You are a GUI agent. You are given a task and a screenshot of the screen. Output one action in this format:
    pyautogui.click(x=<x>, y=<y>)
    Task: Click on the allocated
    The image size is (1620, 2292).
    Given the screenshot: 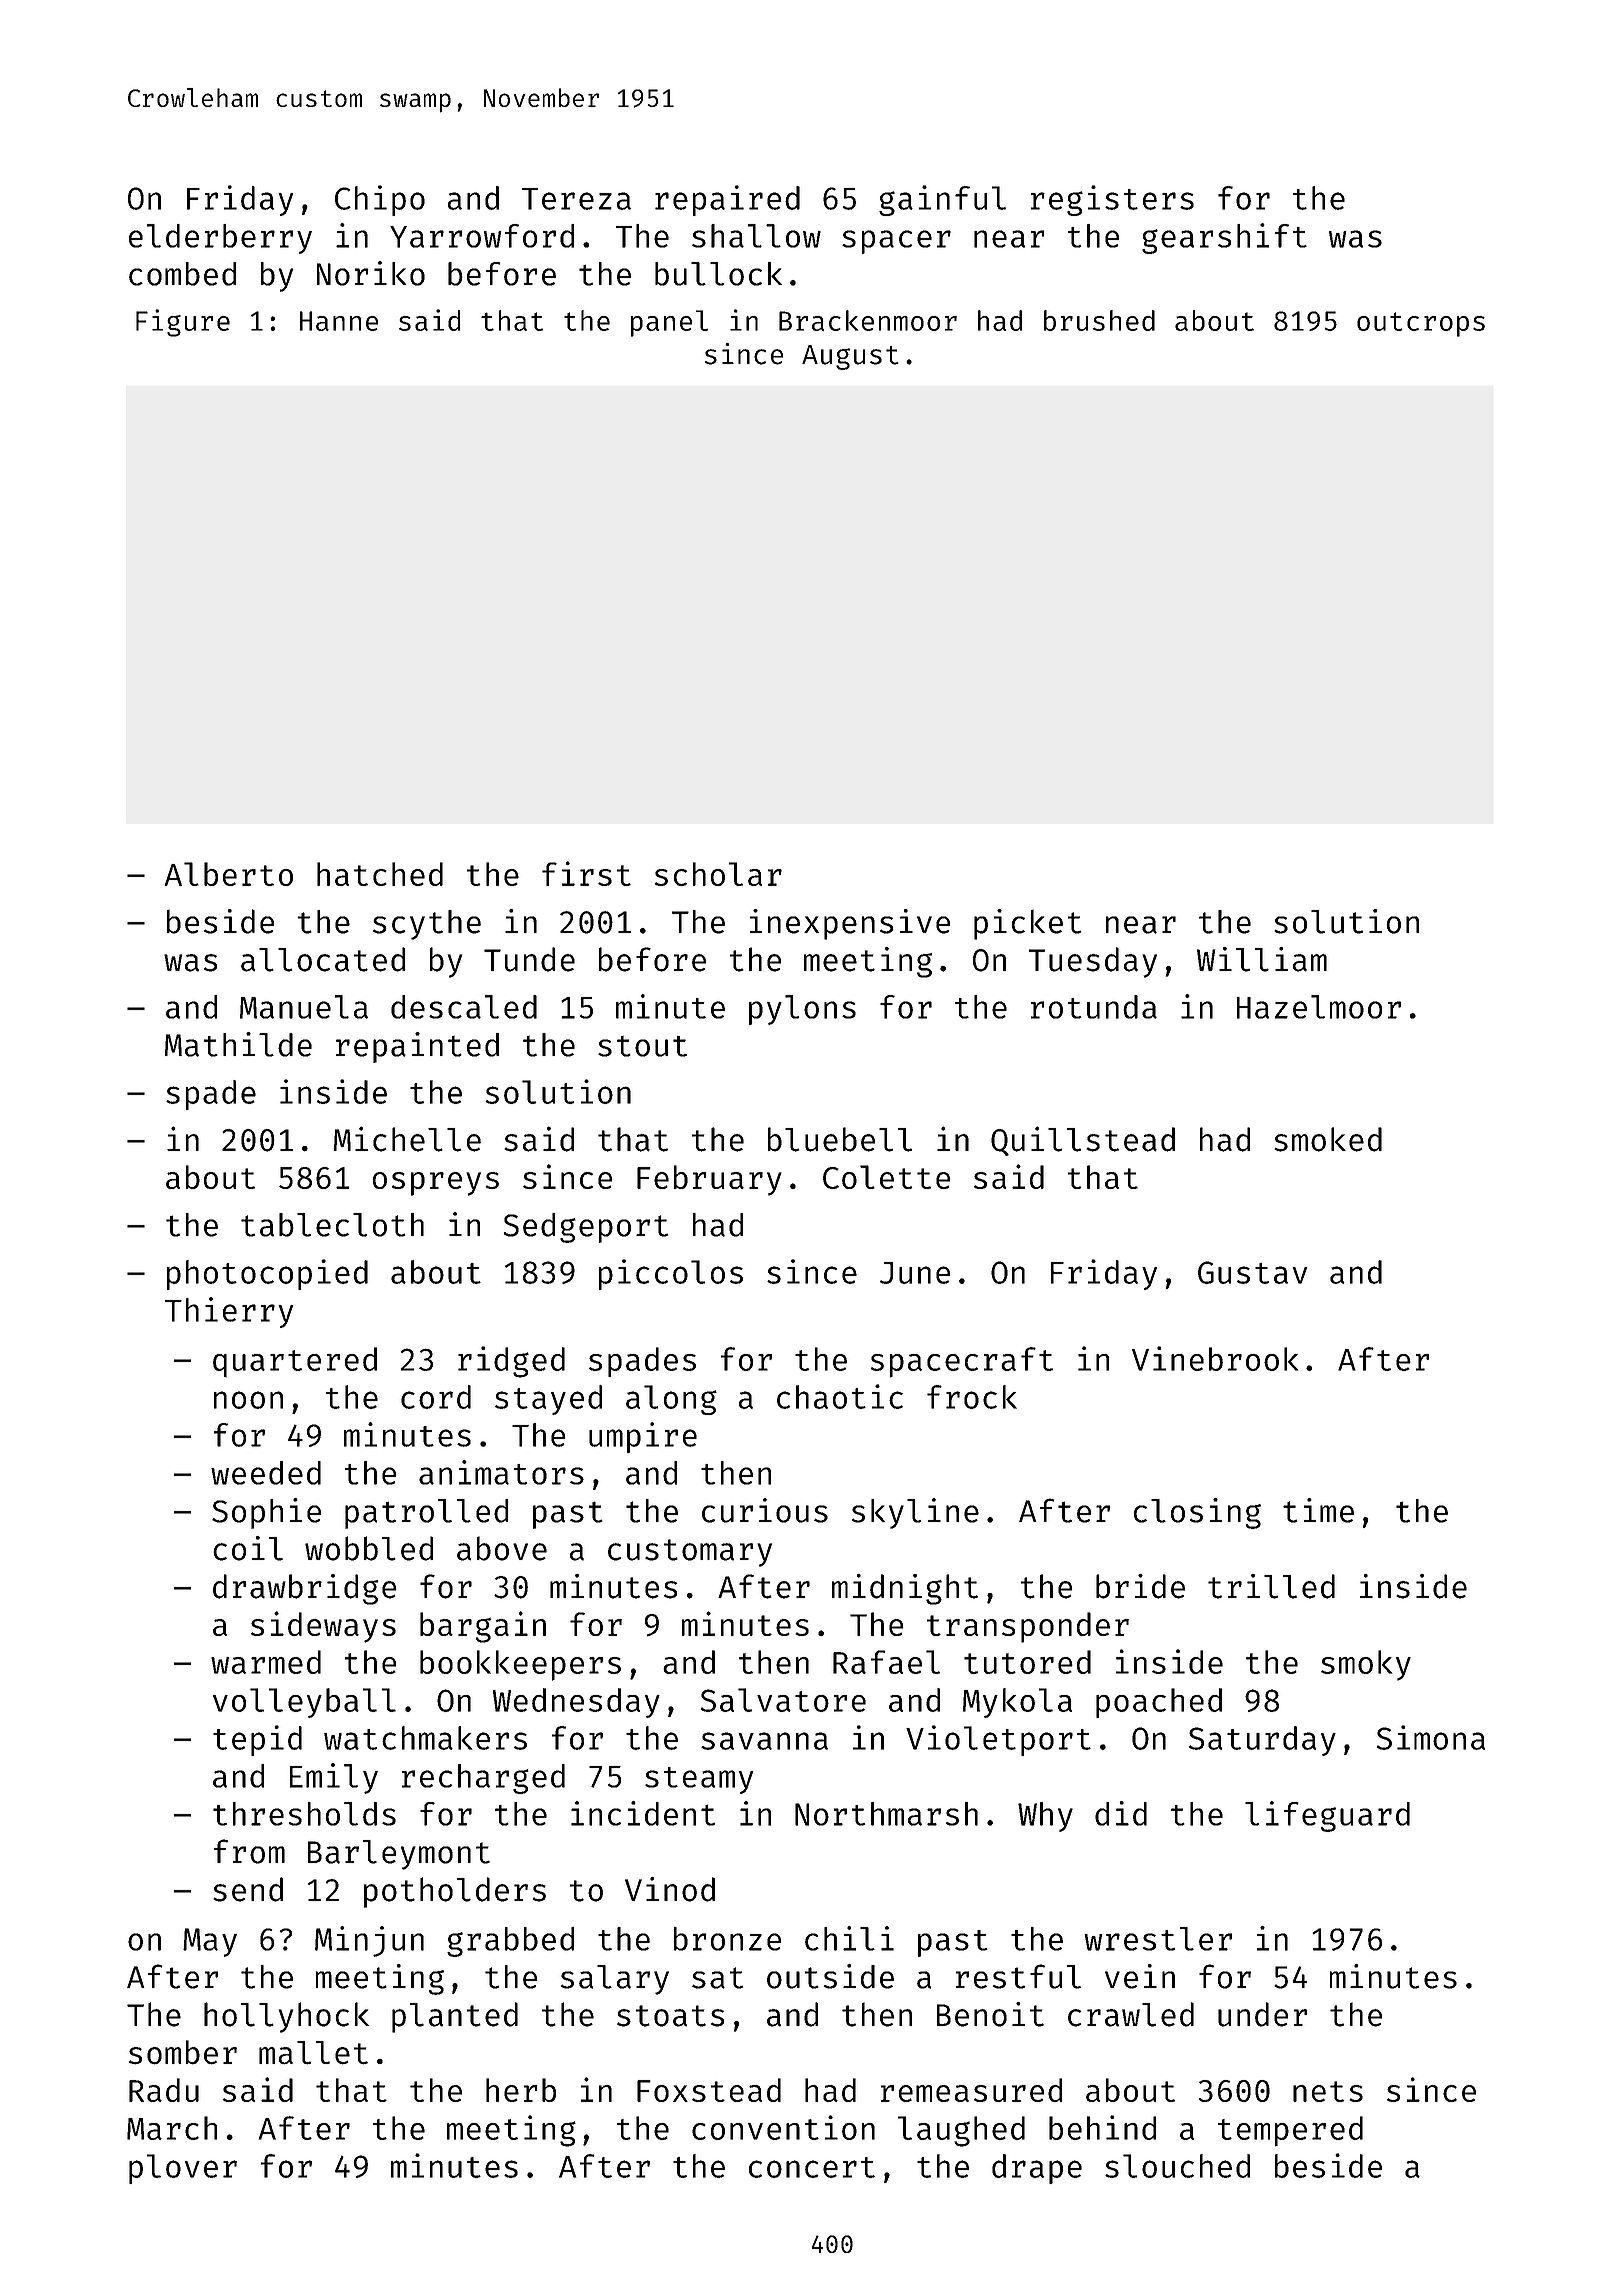 What is the action you would take?
    pyautogui.click(x=323, y=959)
